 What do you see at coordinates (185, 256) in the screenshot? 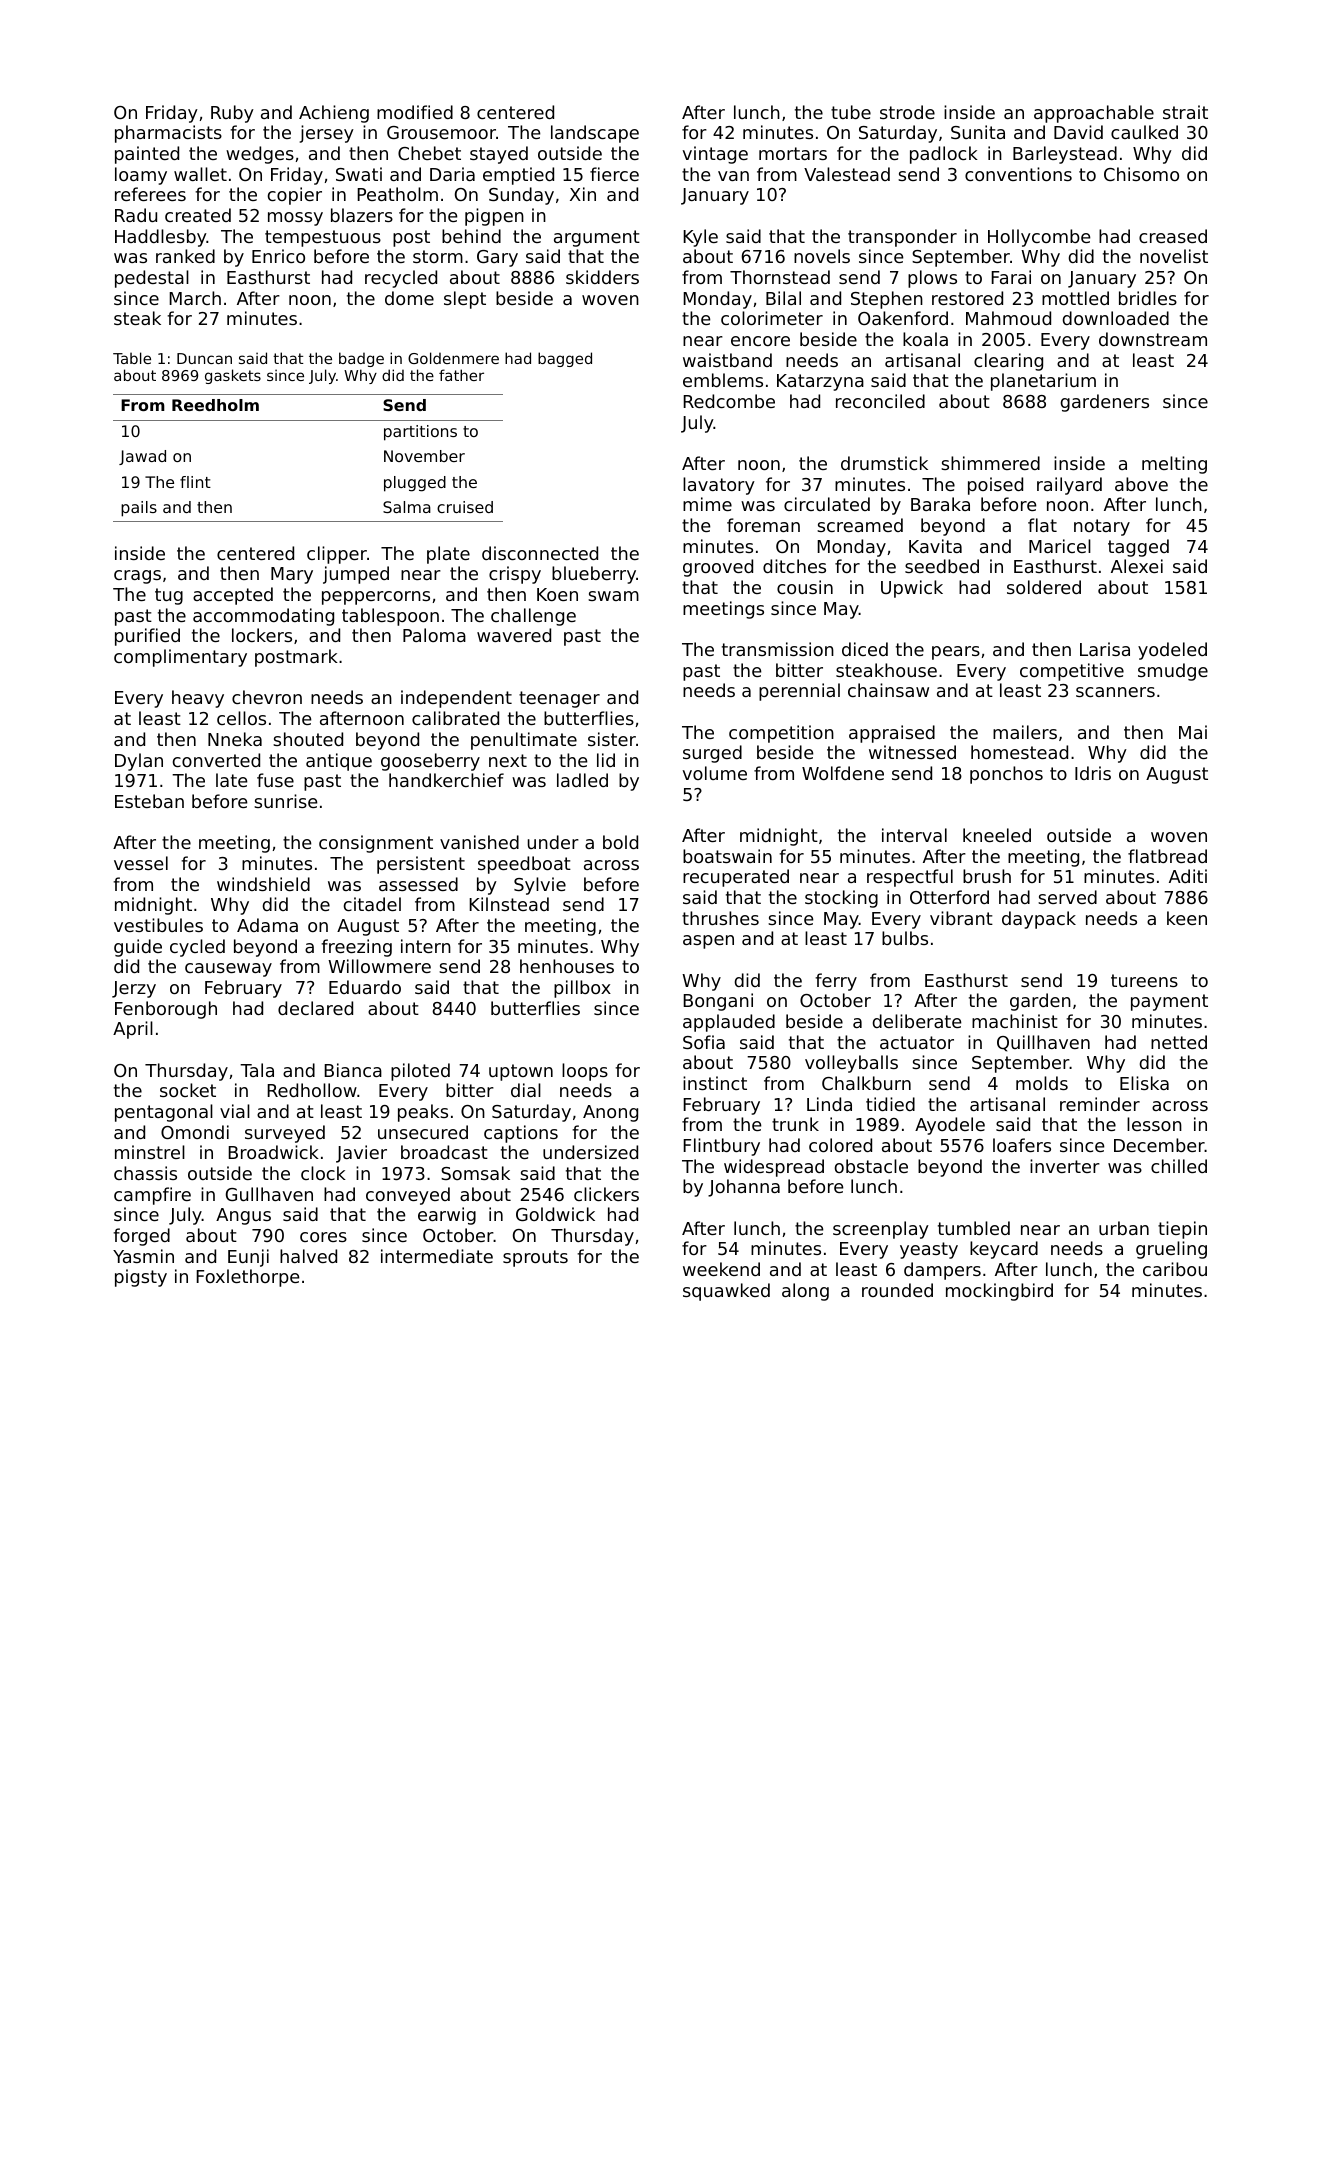
I see `ranked` at bounding box center [185, 256].
